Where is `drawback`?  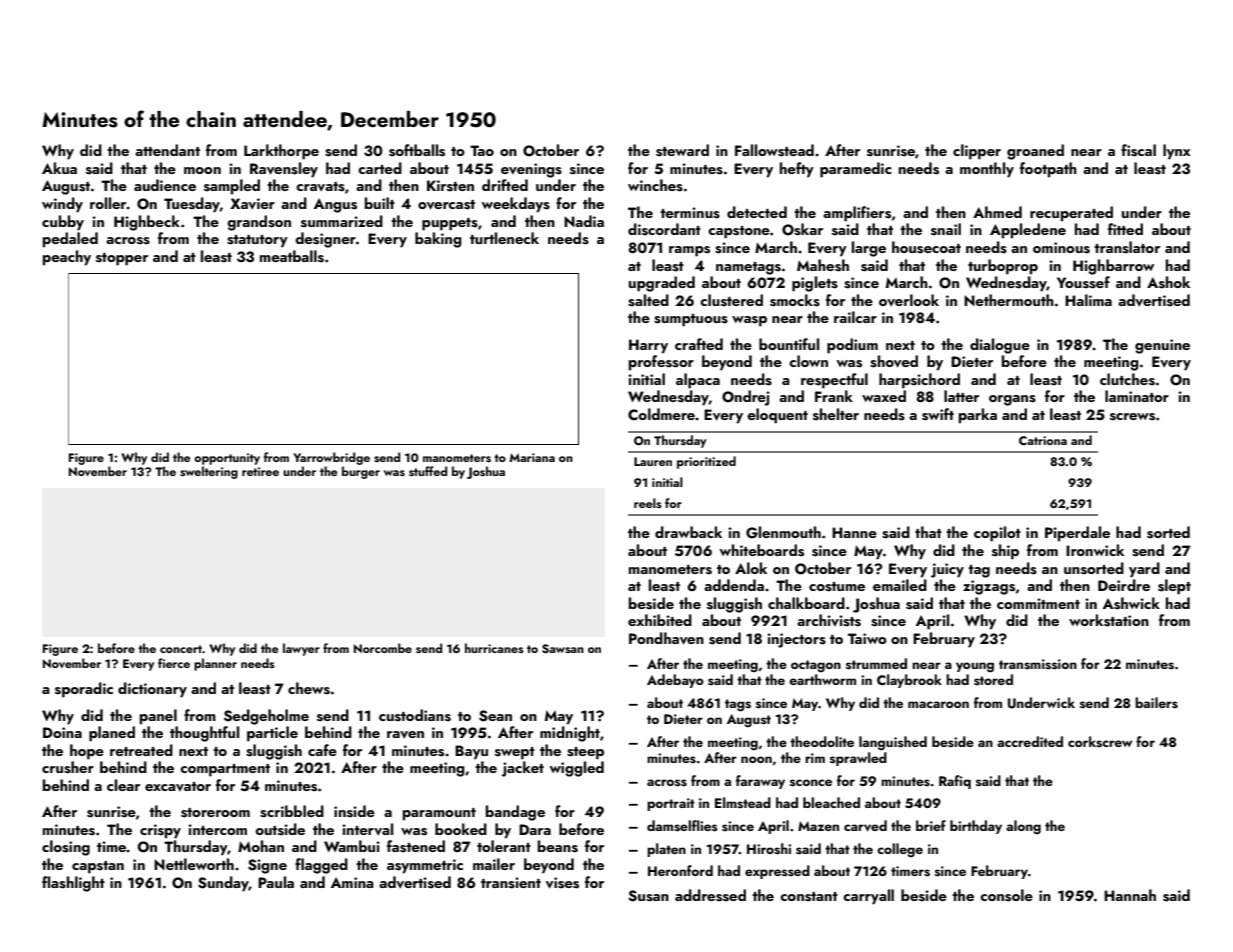 drawback is located at coordinates (688, 532).
